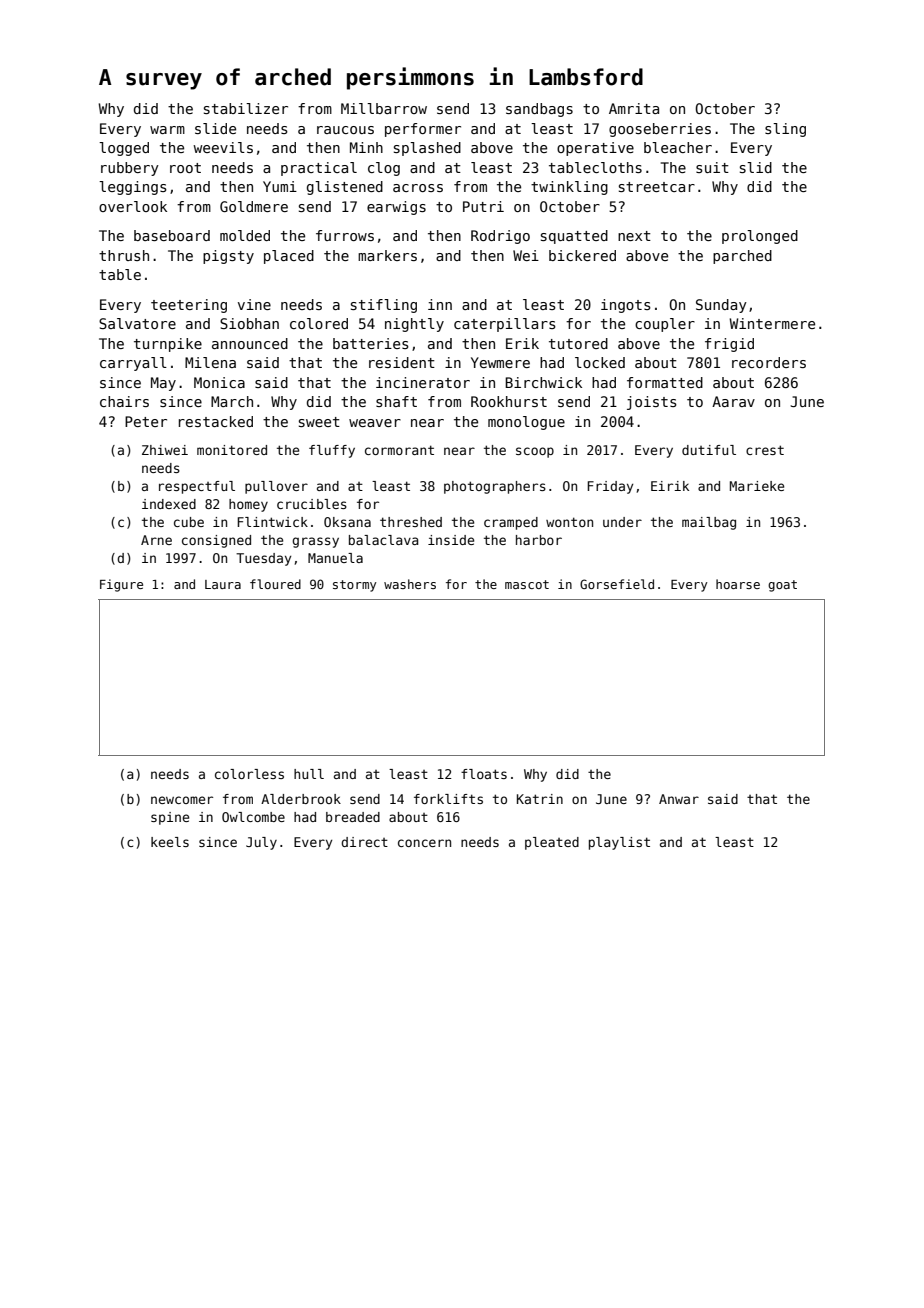  Describe the element at coordinates (539, 110) in the screenshot. I see `sandbags` at that location.
